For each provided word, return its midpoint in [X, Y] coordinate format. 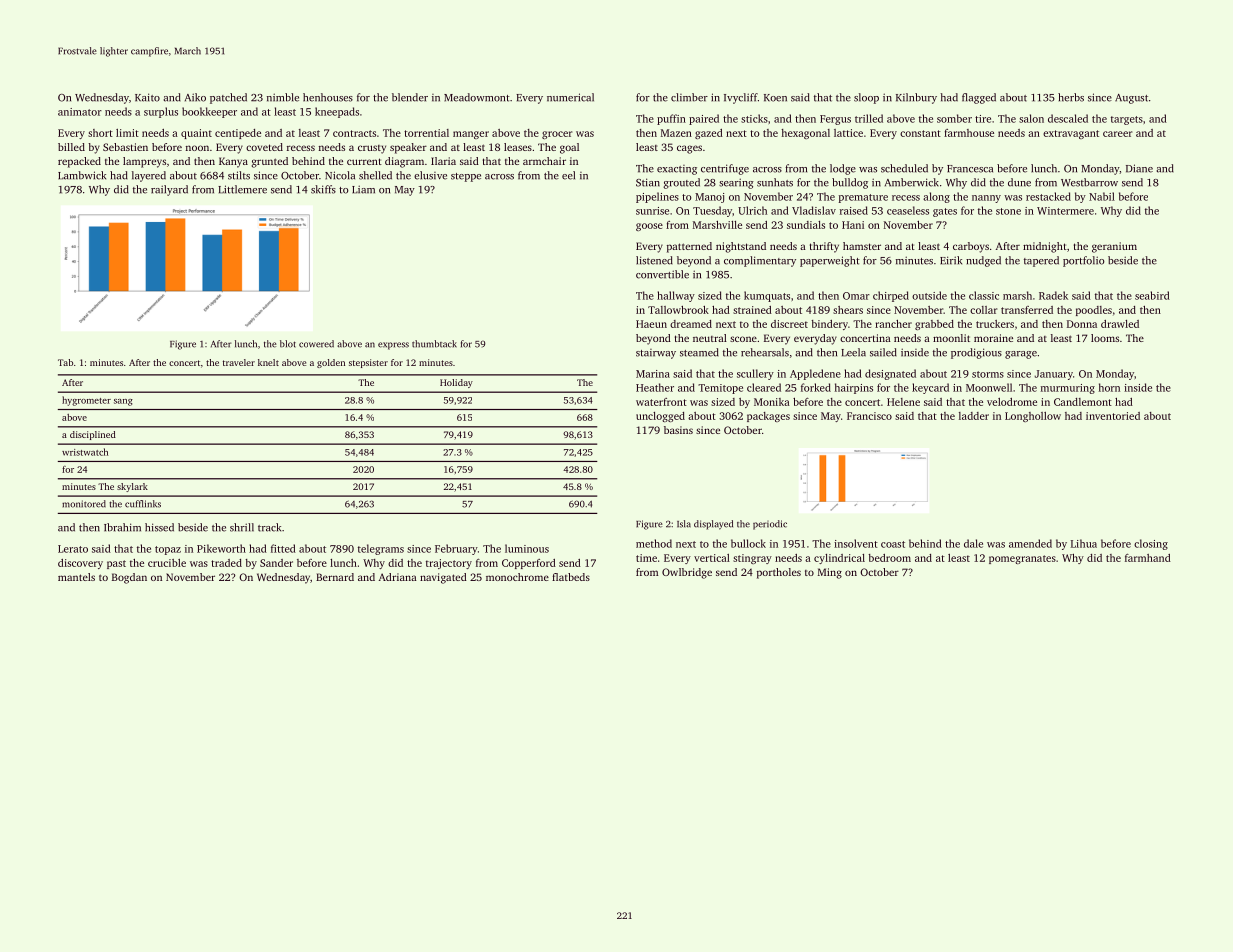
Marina [653, 374]
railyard [169, 190]
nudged [983, 261]
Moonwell [989, 387]
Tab [65, 362]
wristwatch [85, 452]
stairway [656, 354]
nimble [283, 97]
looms [1105, 338]
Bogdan [129, 578]
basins [678, 430]
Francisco [869, 416]
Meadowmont [477, 97]
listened [654, 260]
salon [1031, 118]
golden [331, 363]
